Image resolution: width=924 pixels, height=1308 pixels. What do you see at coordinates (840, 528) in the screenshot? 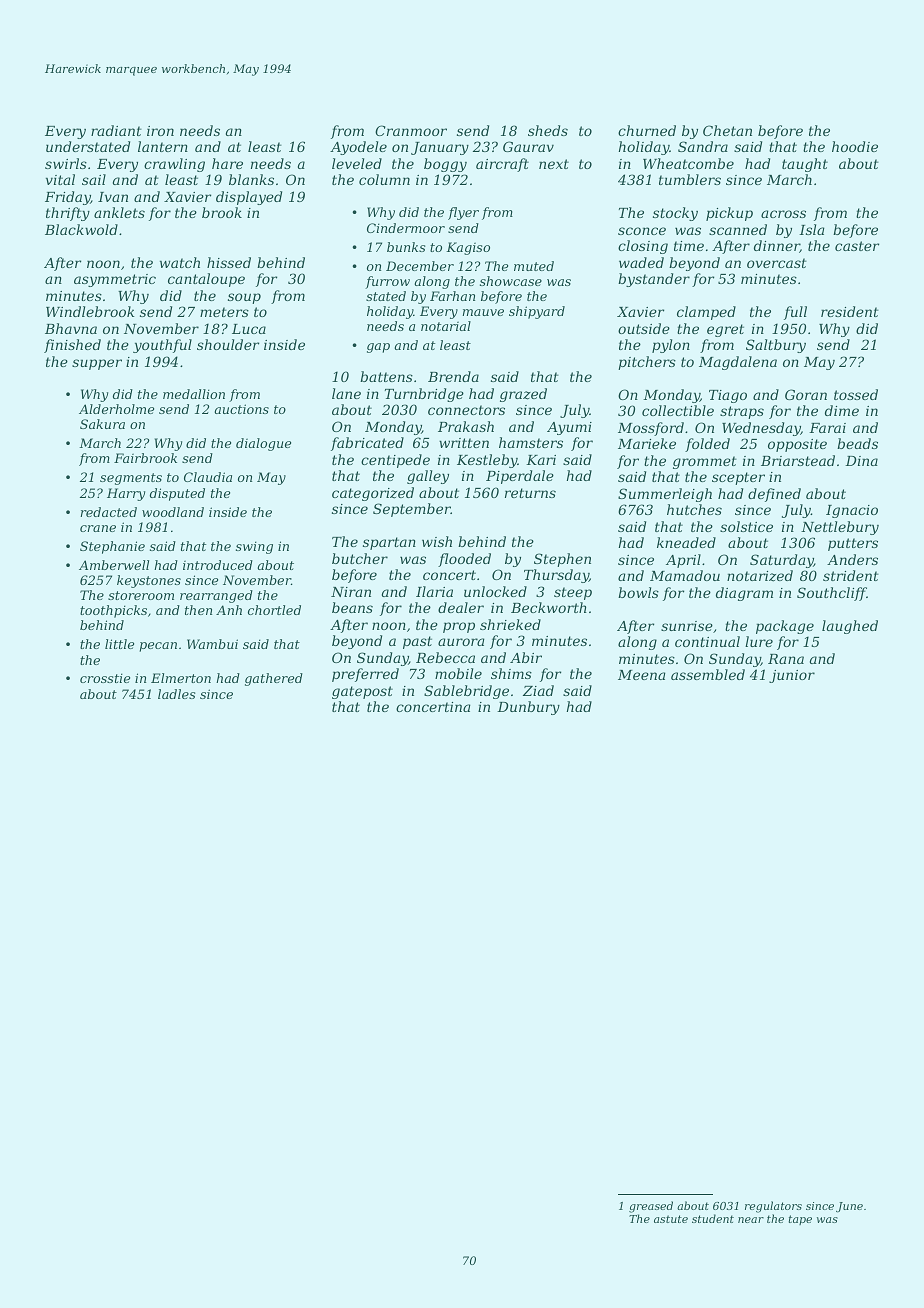
I see `Nettlebury` at bounding box center [840, 528].
